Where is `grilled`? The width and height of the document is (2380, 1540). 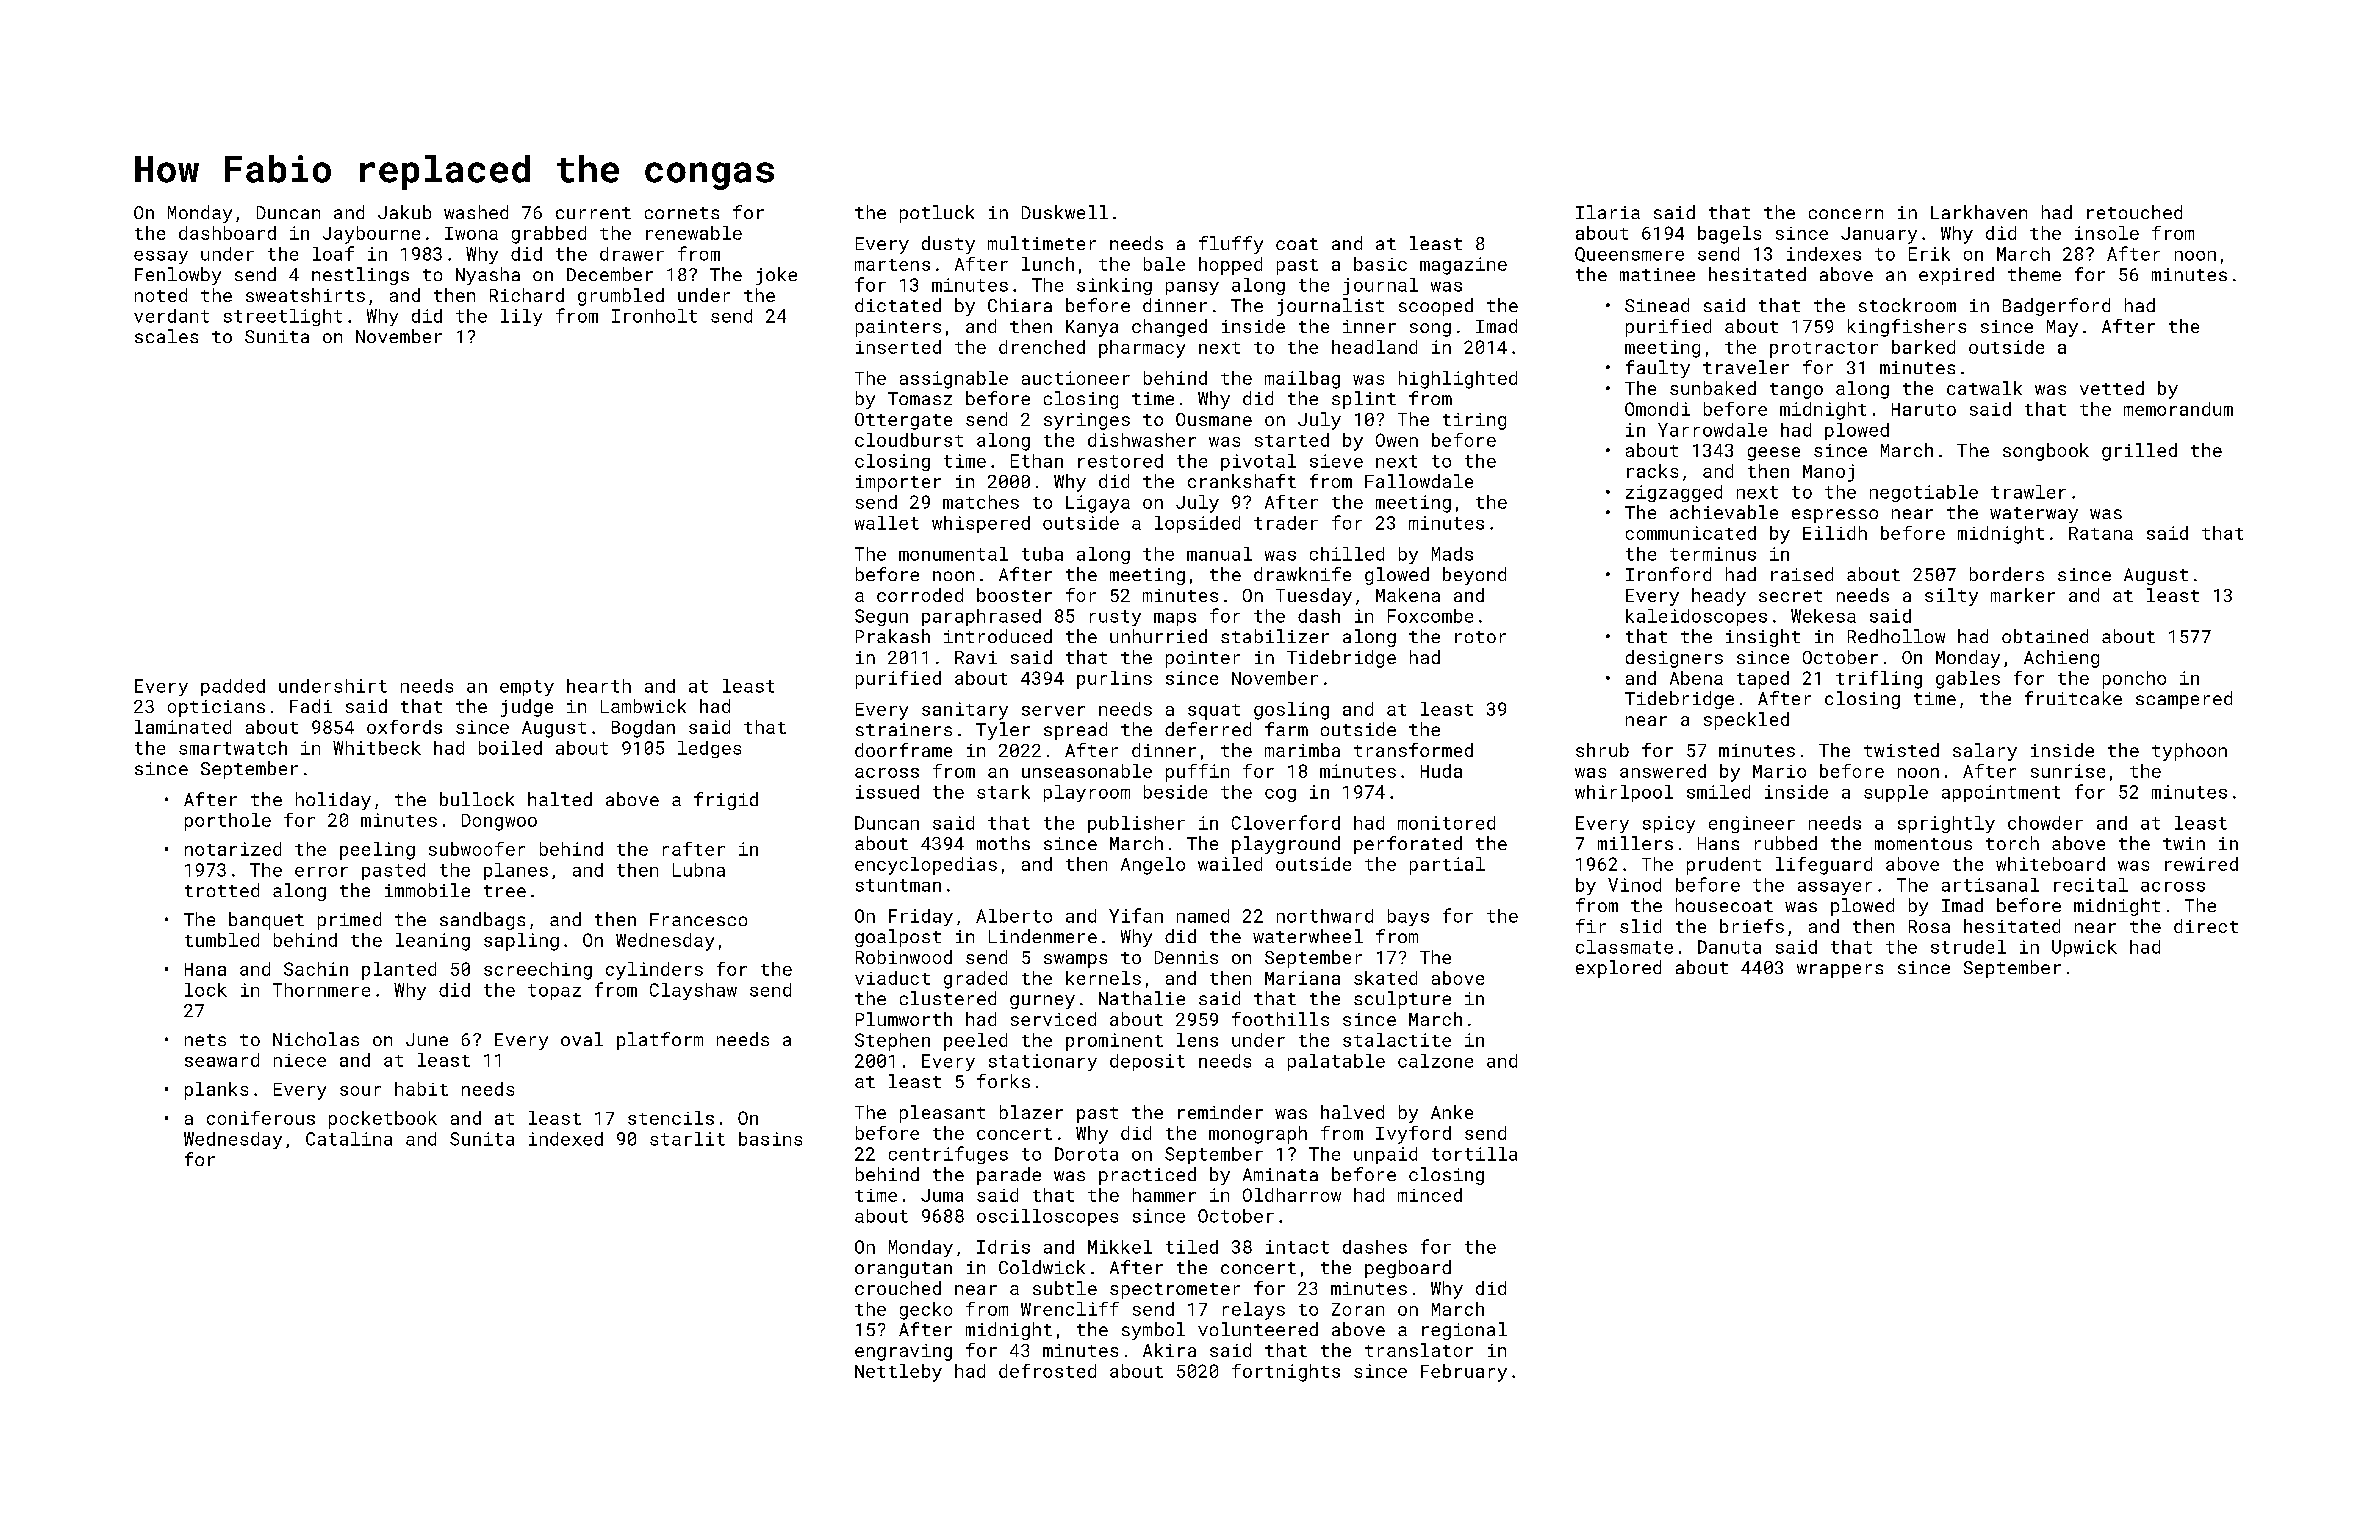 grilled is located at coordinates (2139, 452).
